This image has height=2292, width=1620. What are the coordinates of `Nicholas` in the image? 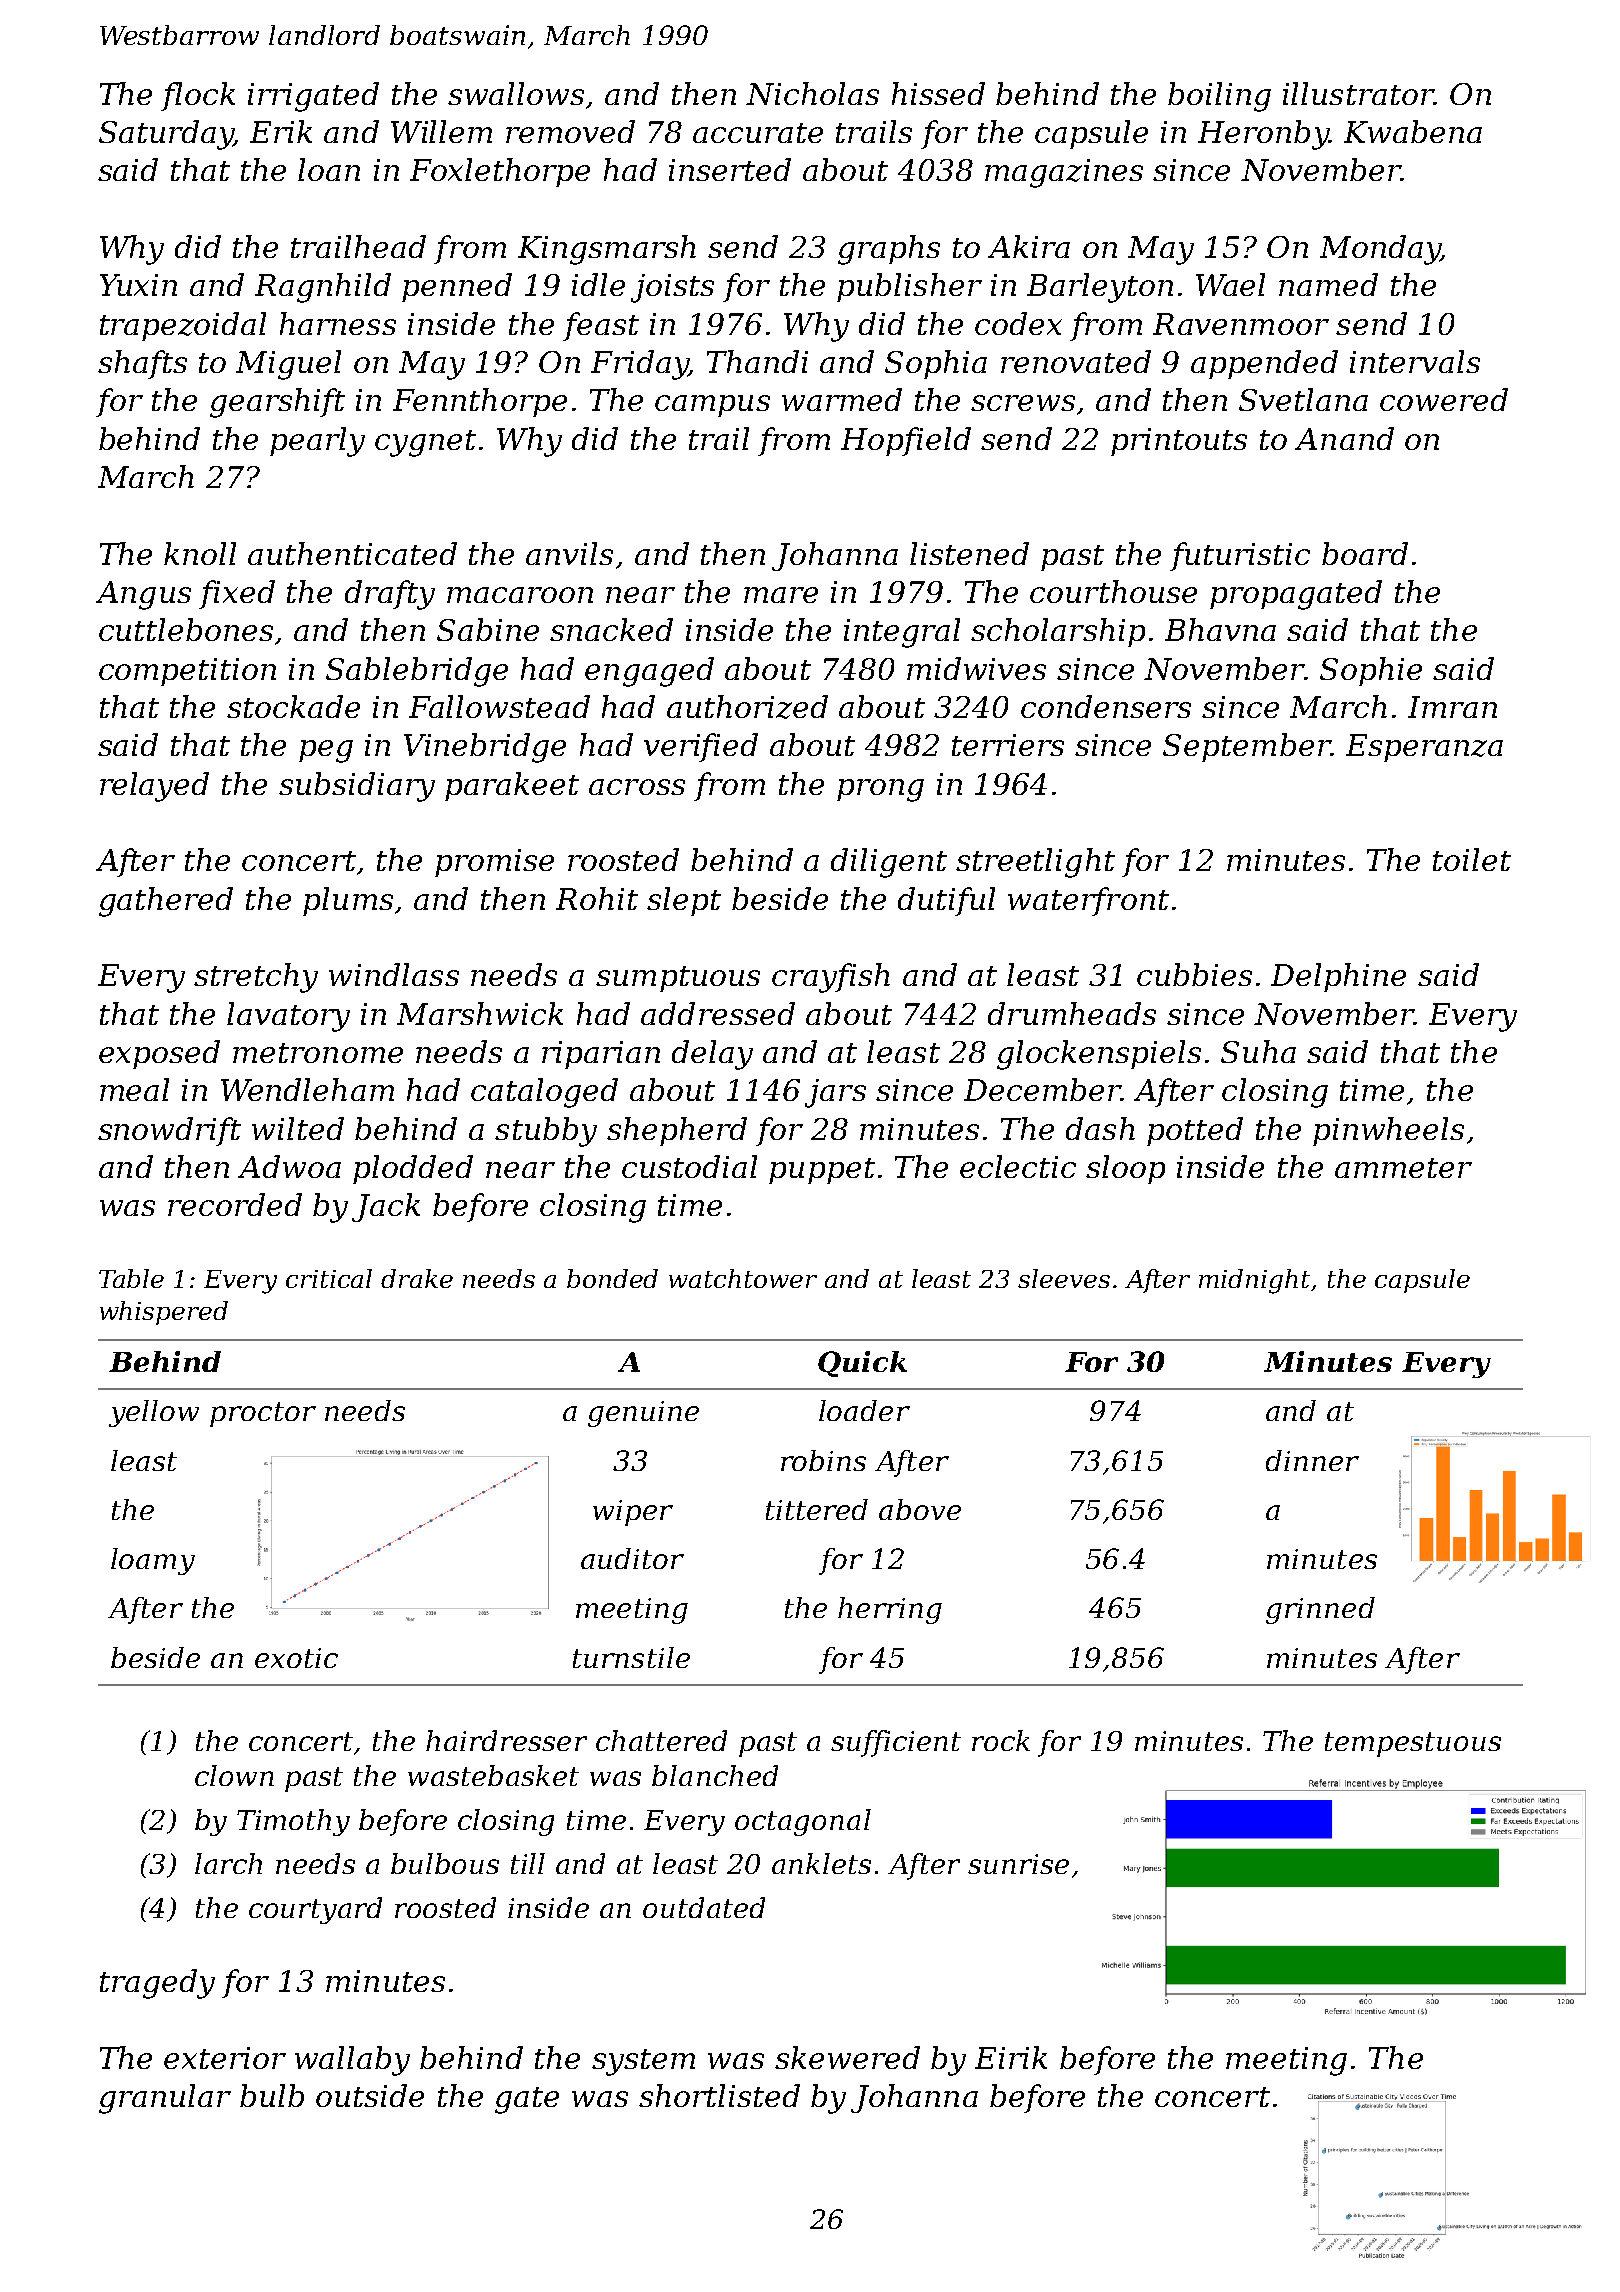 It's located at (812, 93).
